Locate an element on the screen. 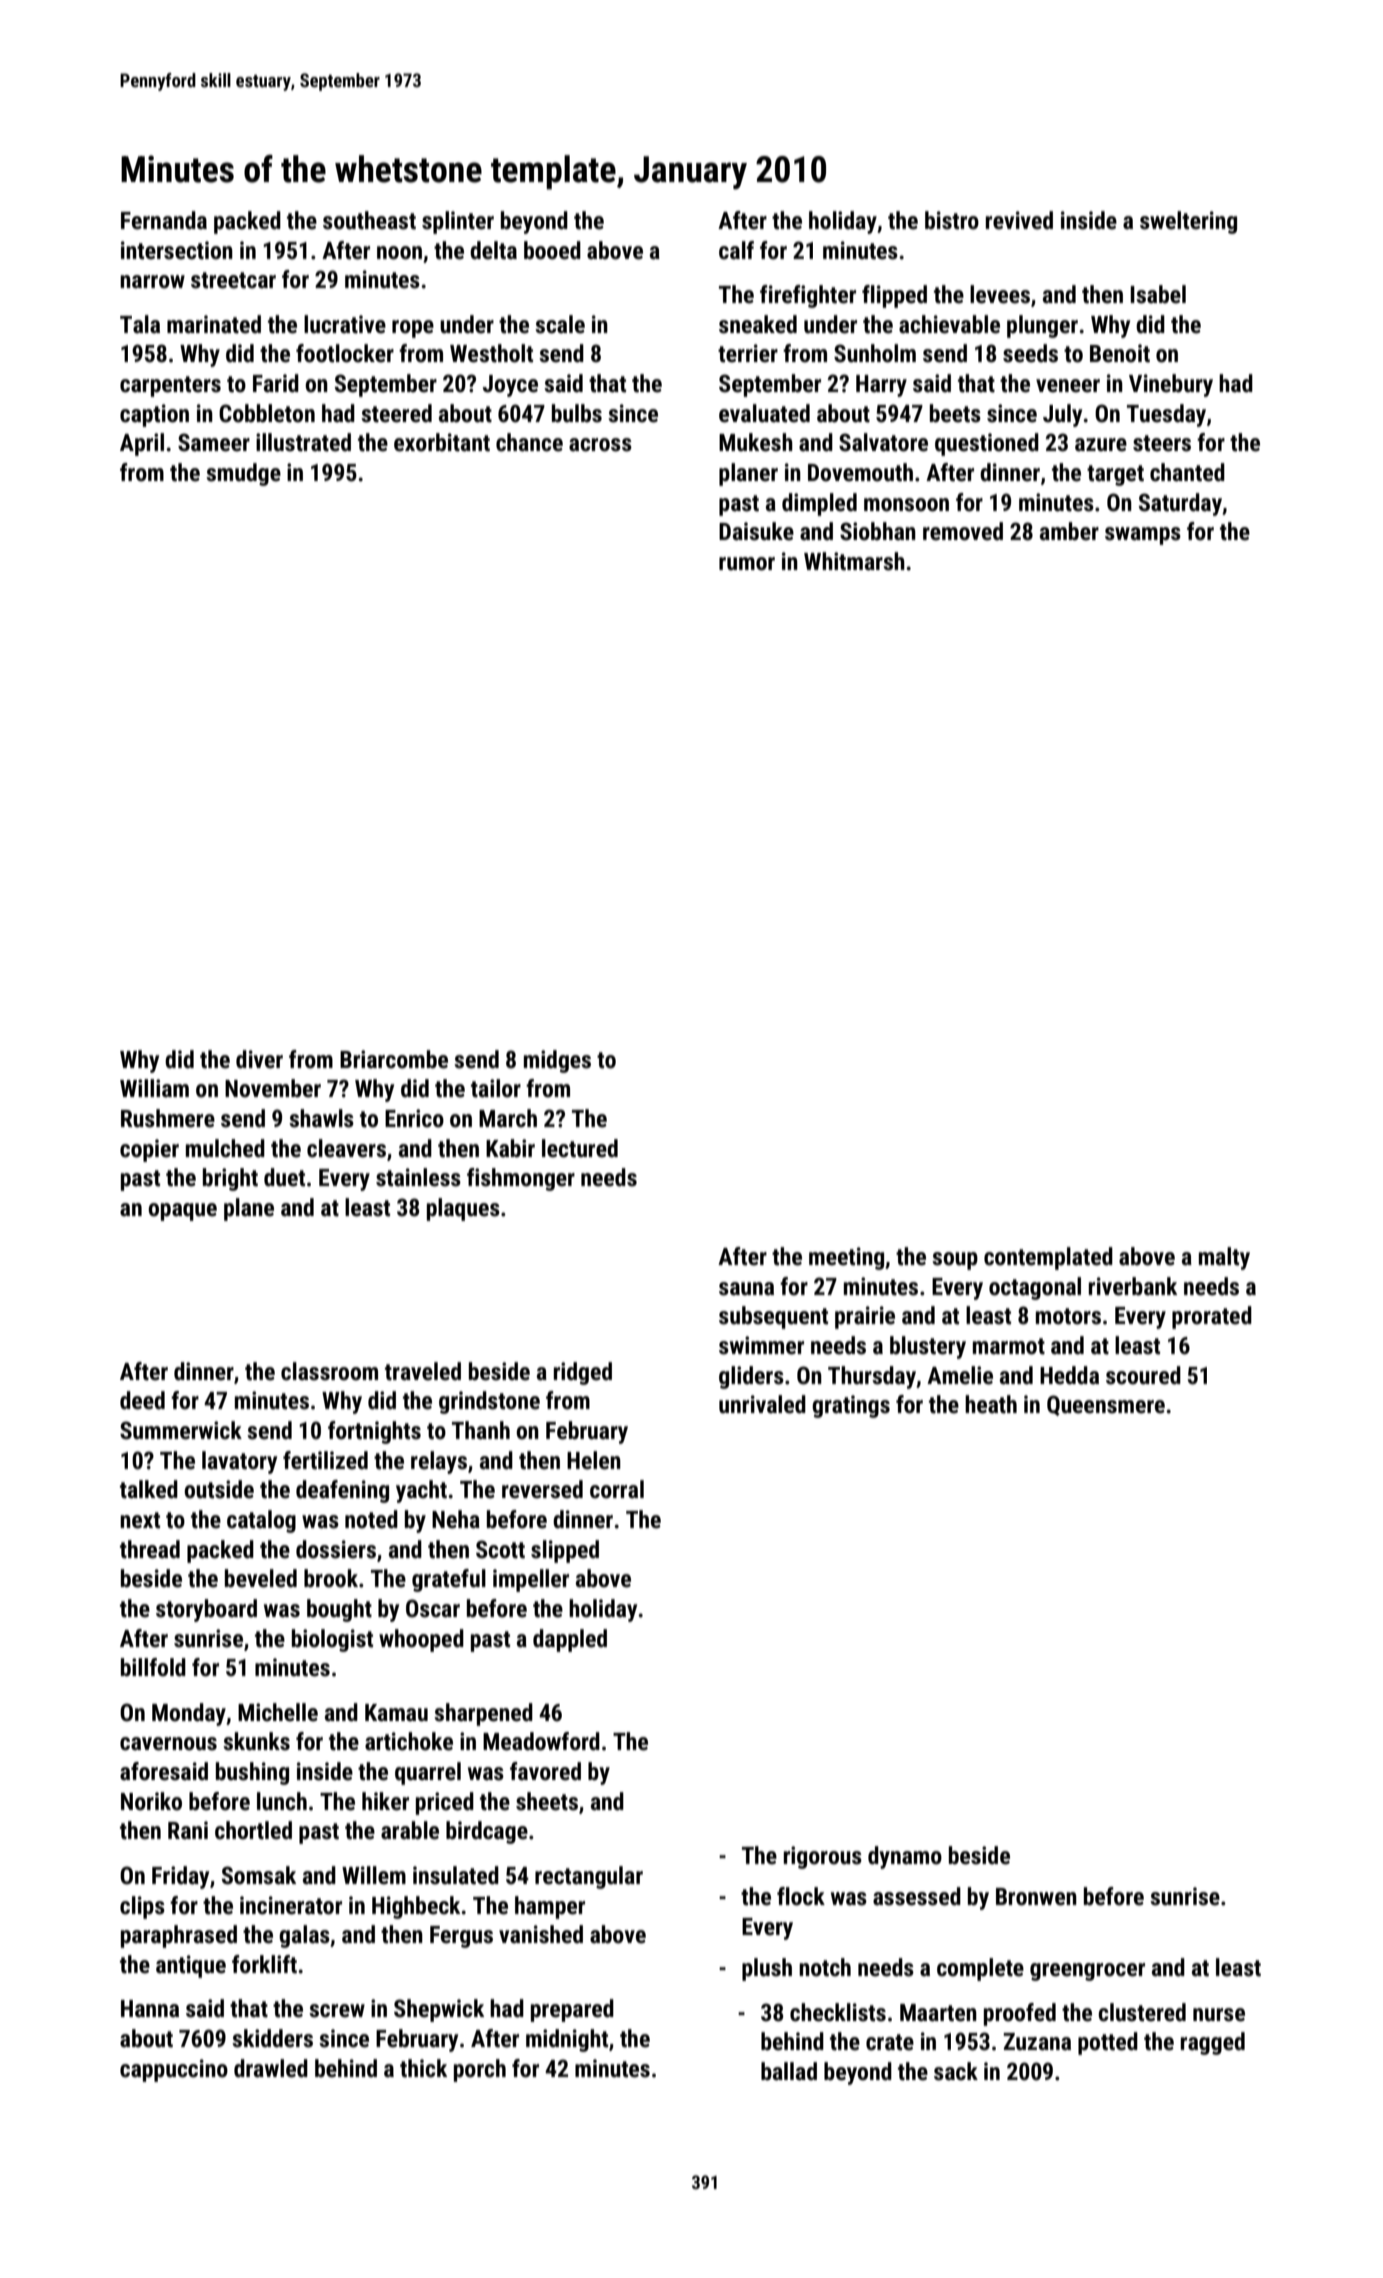  William is located at coordinates (154, 1088).
